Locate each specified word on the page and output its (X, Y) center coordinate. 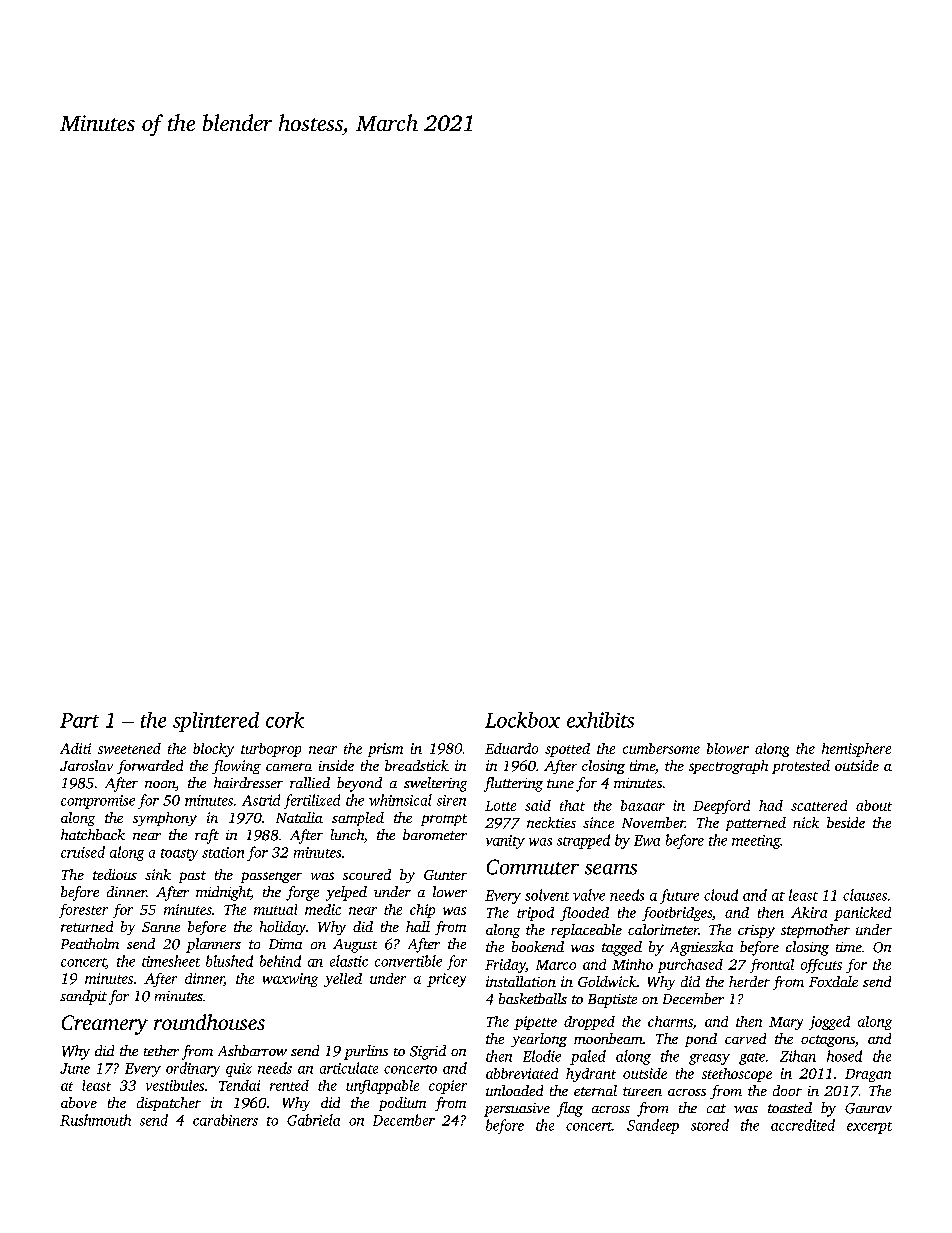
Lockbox (522, 720)
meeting (756, 842)
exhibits (600, 720)
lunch (347, 834)
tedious (115, 874)
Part (79, 720)
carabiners (225, 1120)
